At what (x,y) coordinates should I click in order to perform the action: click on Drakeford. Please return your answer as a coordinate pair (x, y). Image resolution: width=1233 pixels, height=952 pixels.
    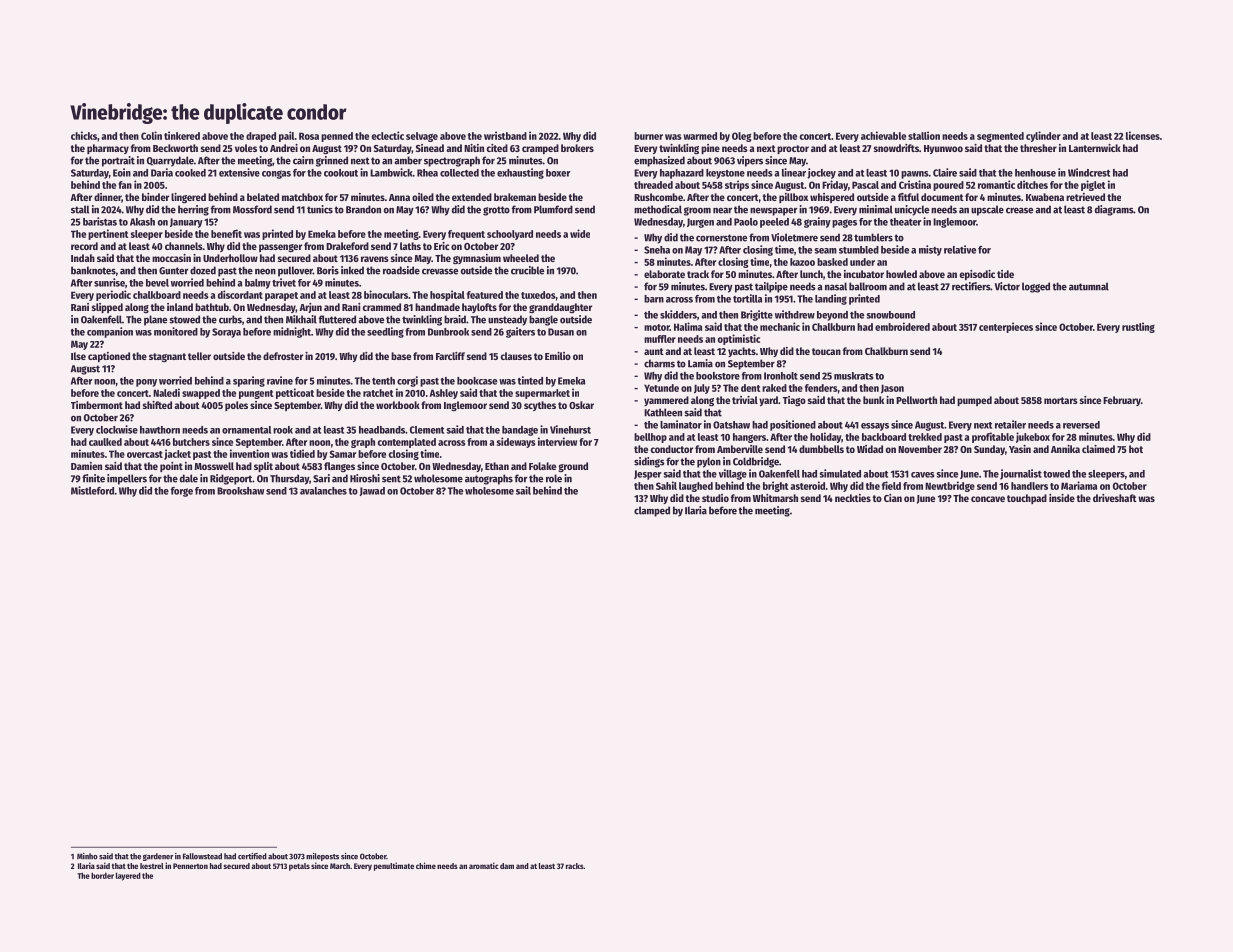
    Looking at the image, I should click on (347, 246).
